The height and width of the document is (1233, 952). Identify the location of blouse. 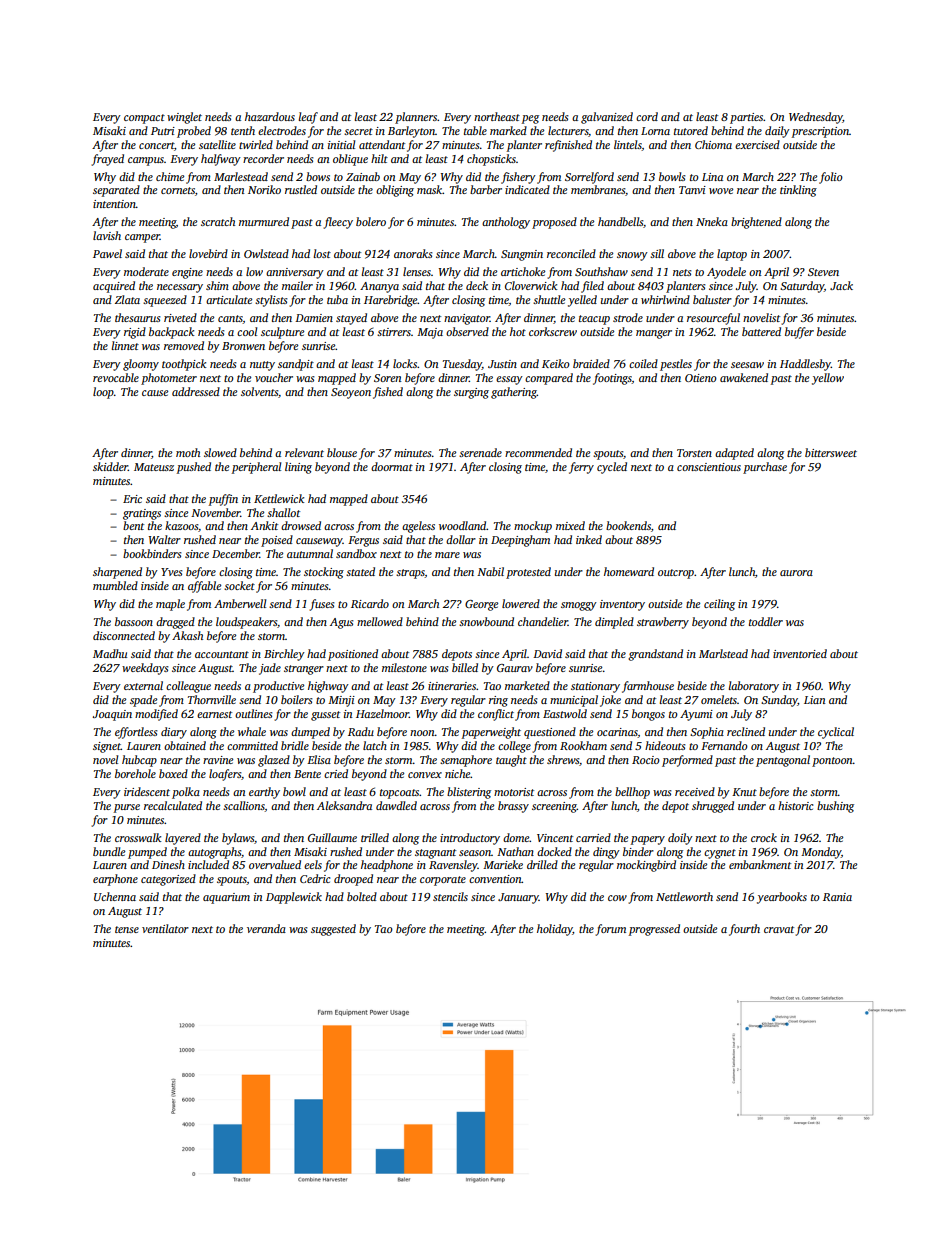
(342, 452).
